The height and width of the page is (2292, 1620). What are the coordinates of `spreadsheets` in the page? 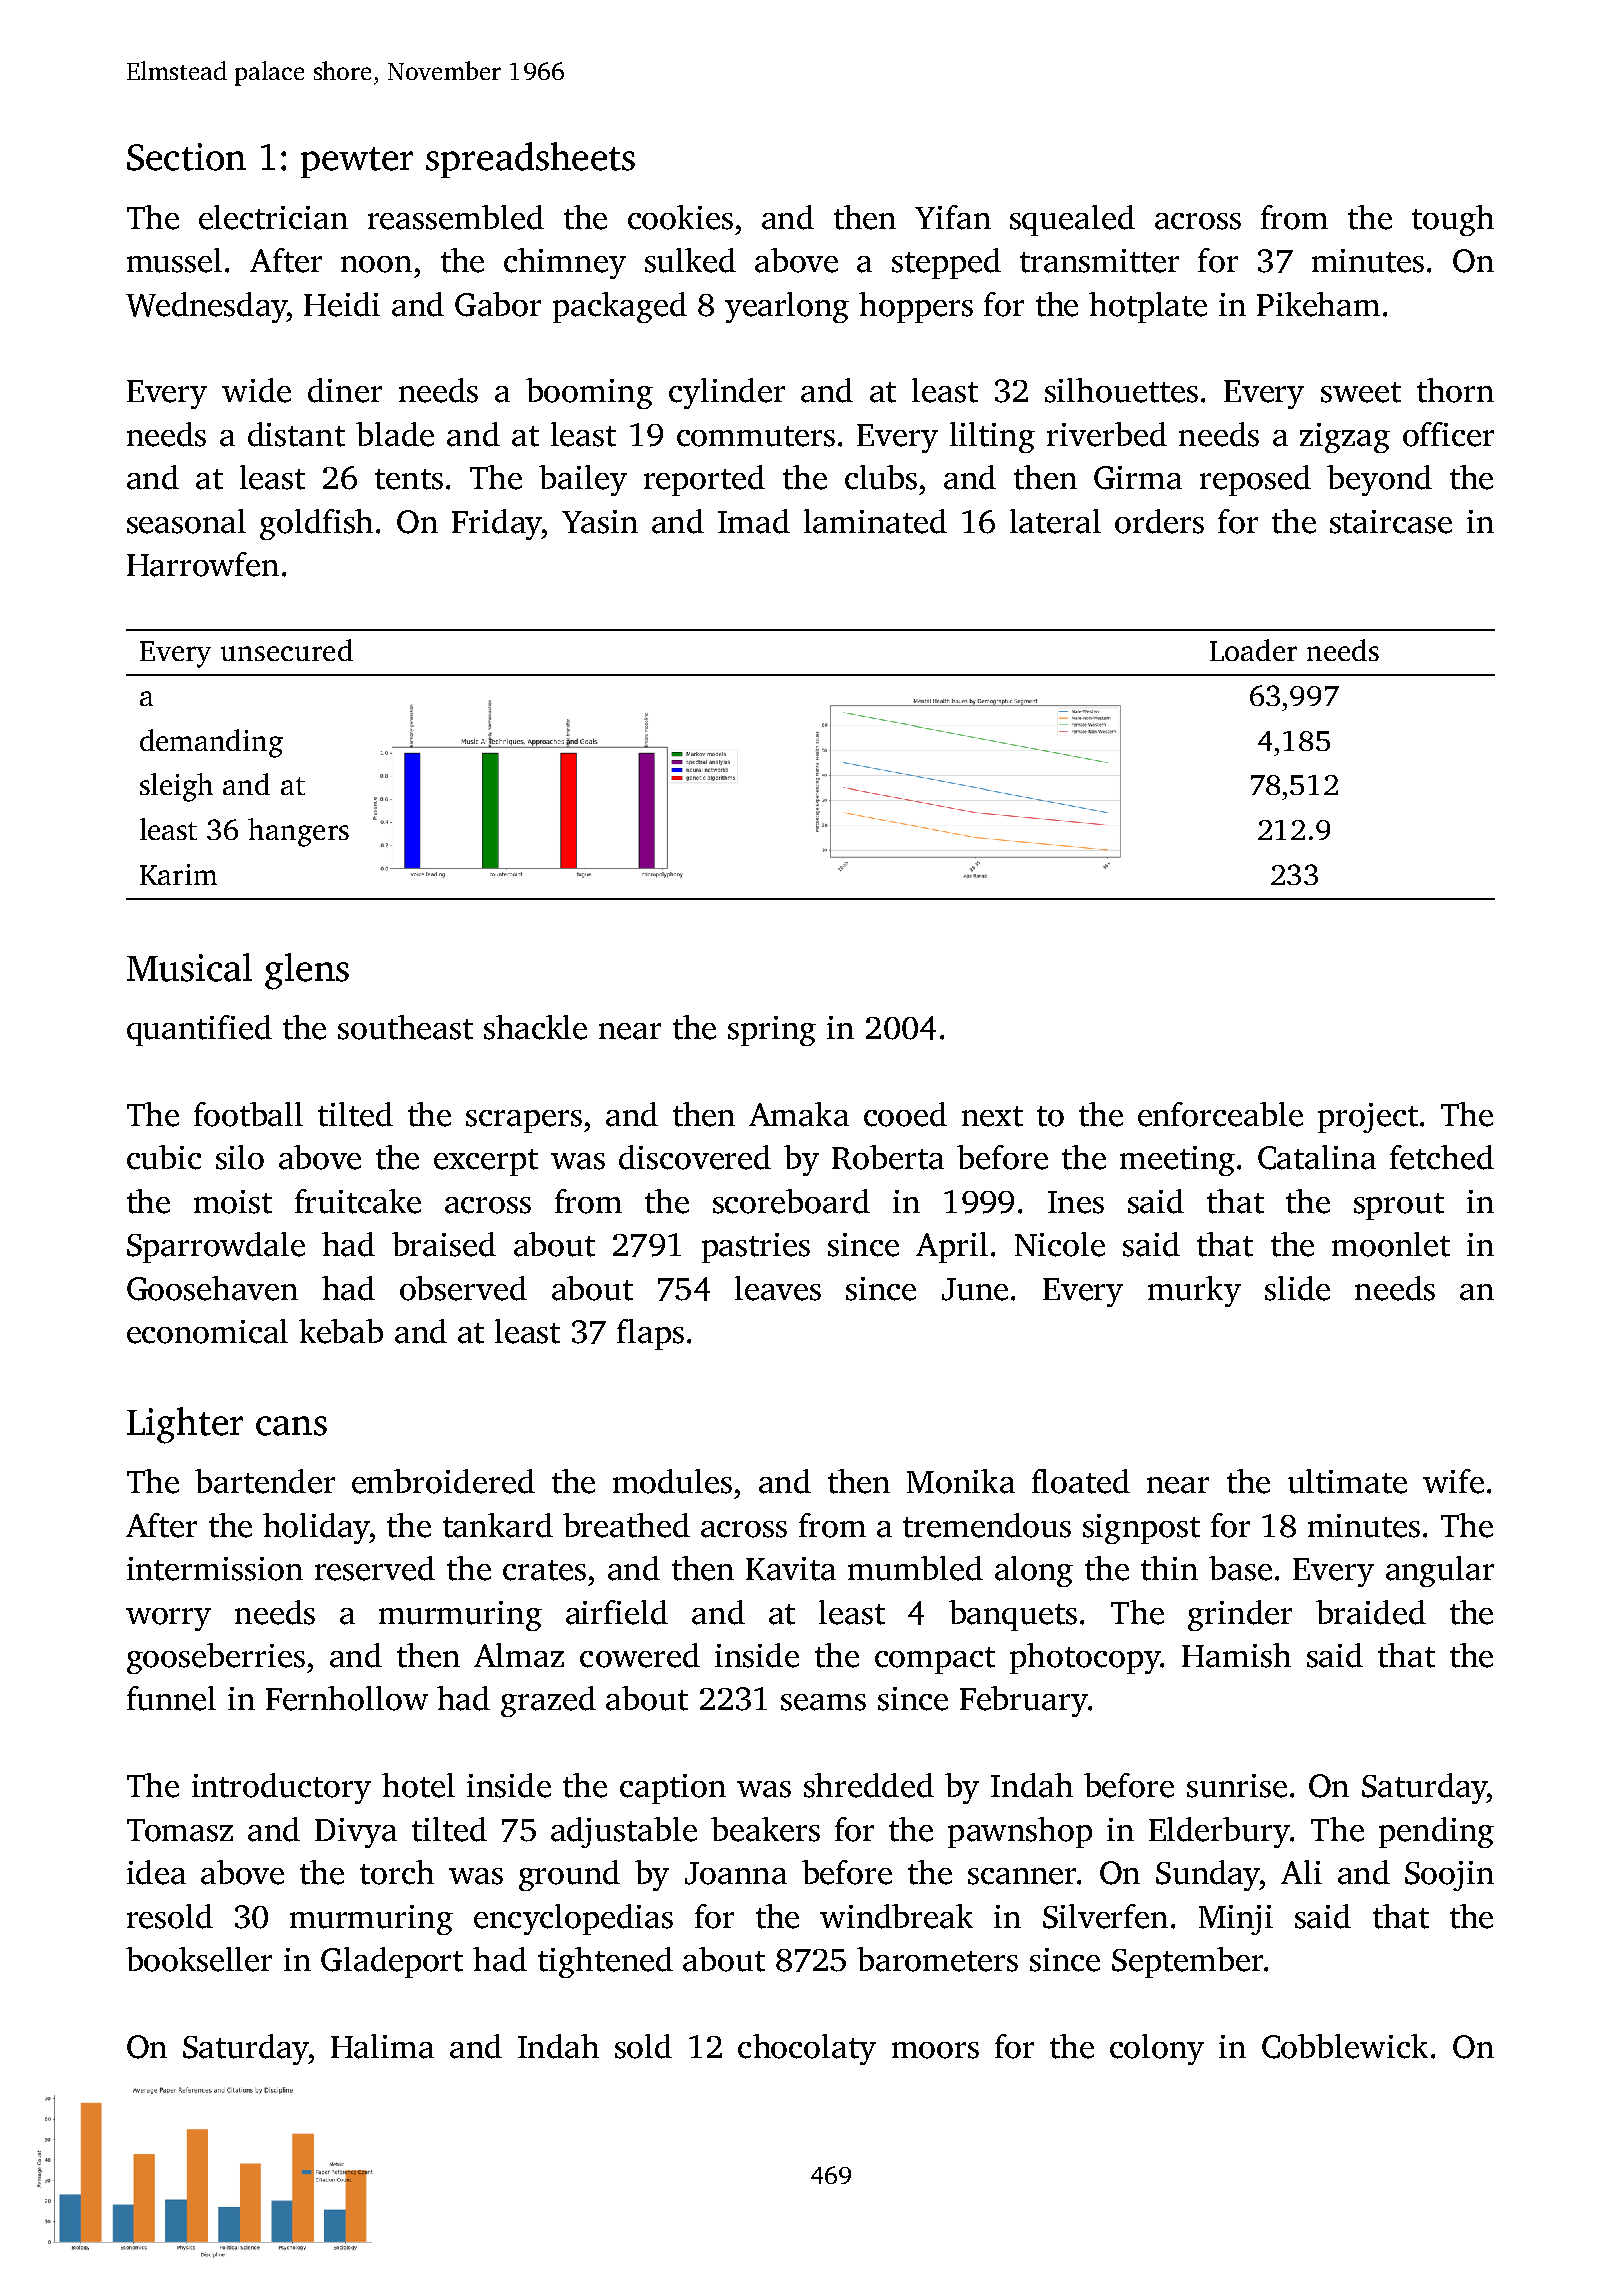 It's located at (530, 160).
